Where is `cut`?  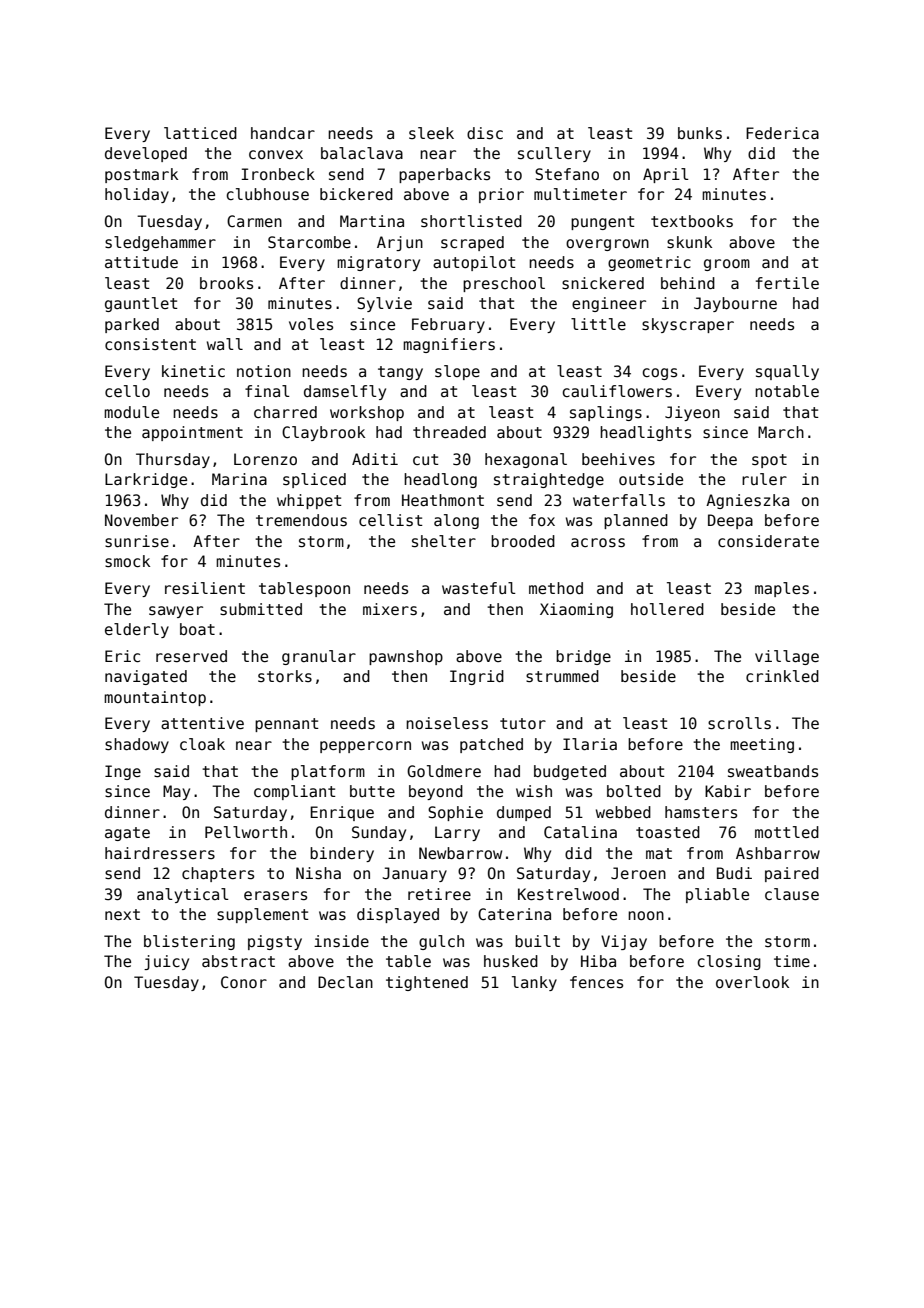
cut is located at coordinates (426, 459).
